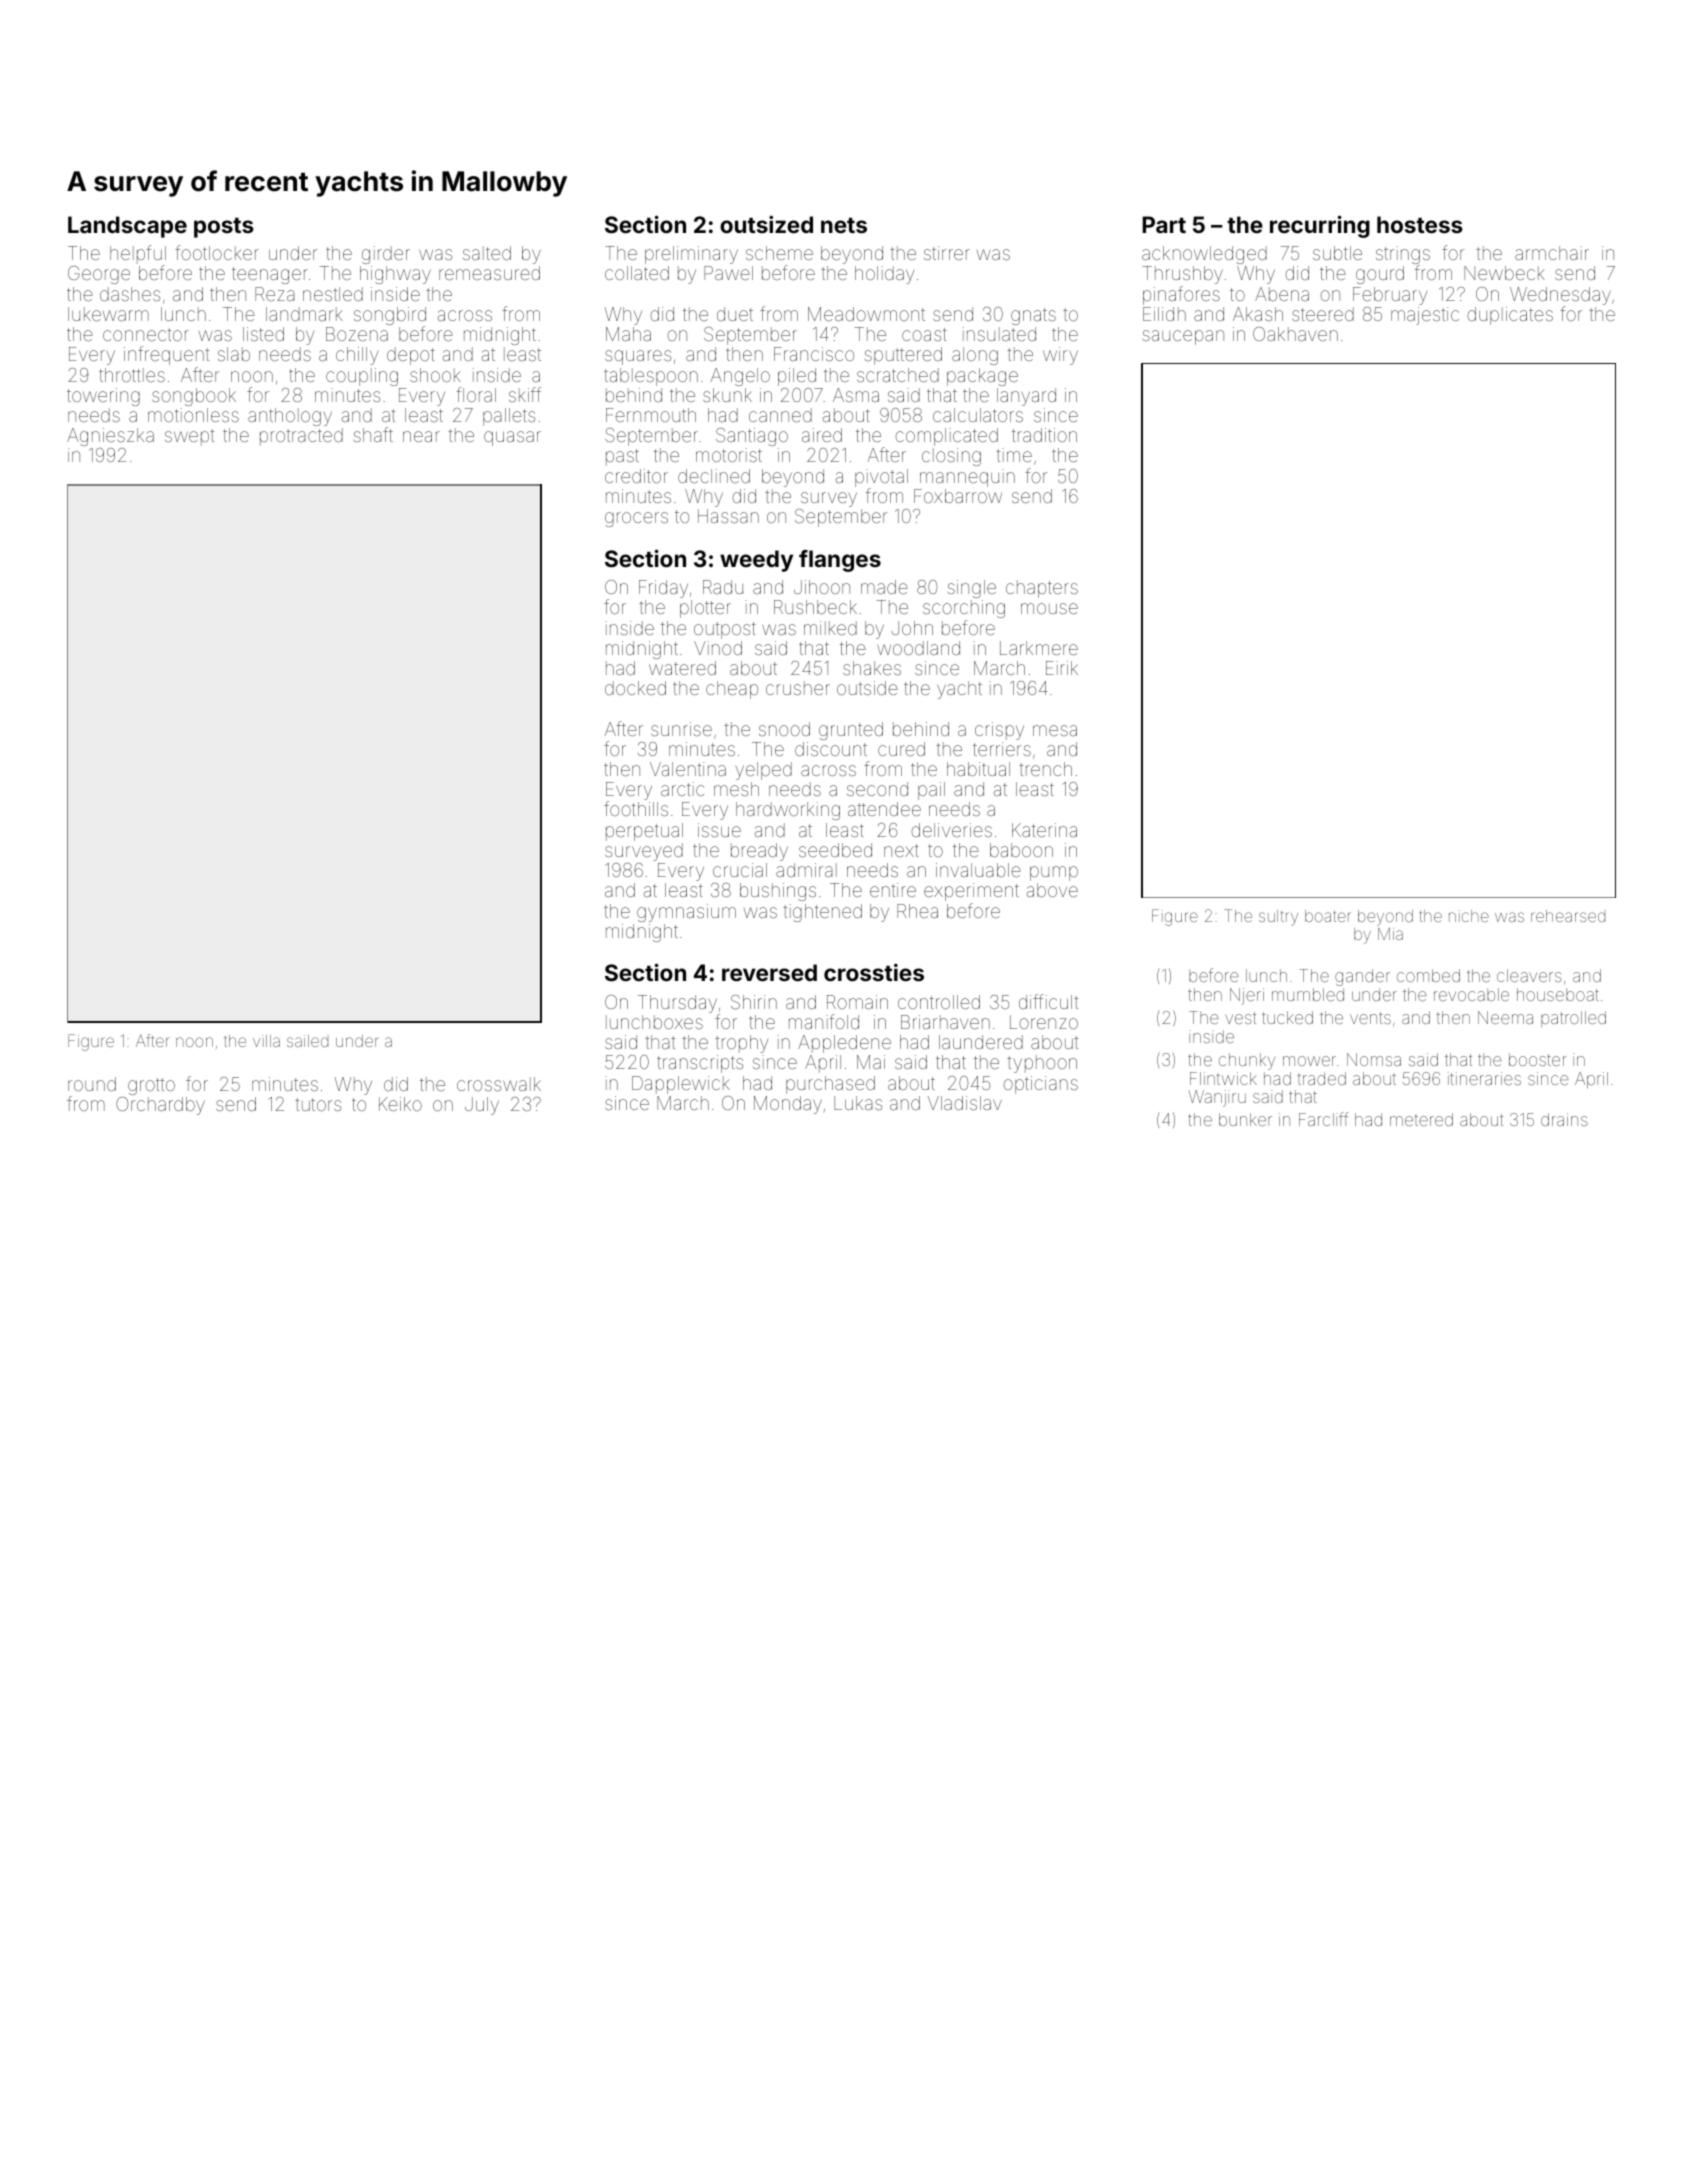 The height and width of the image is (2178, 1683). I want to click on Orchardby, so click(160, 1106).
